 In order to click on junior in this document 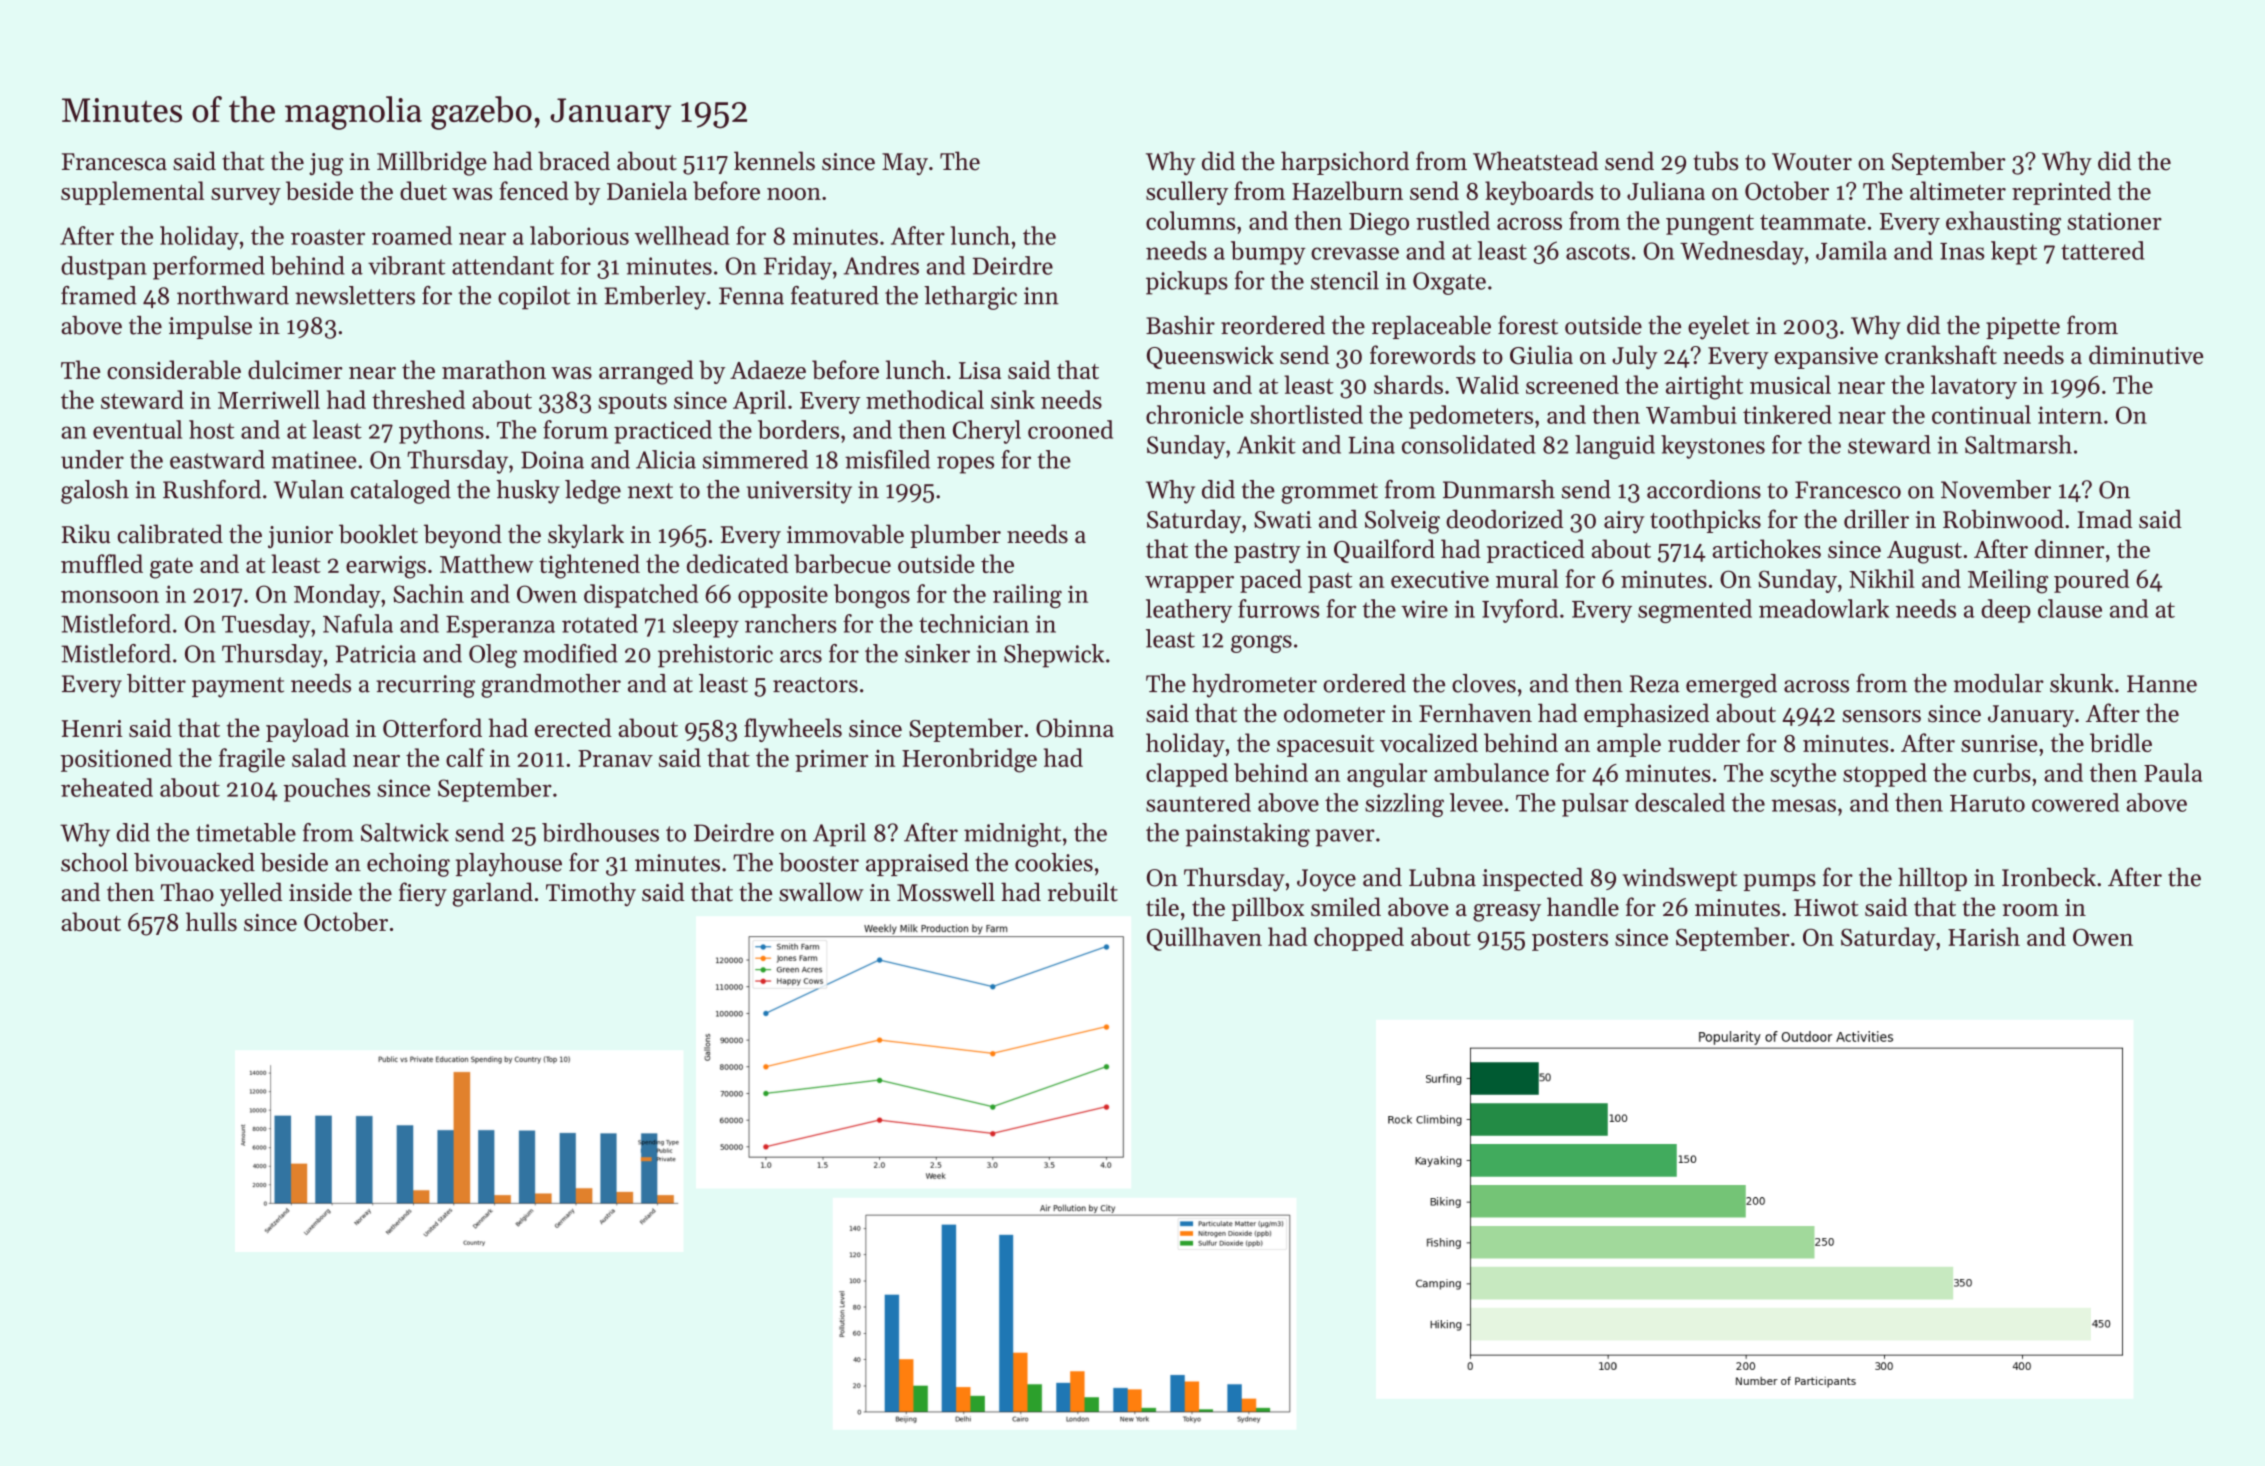, I will do `click(300, 537)`.
